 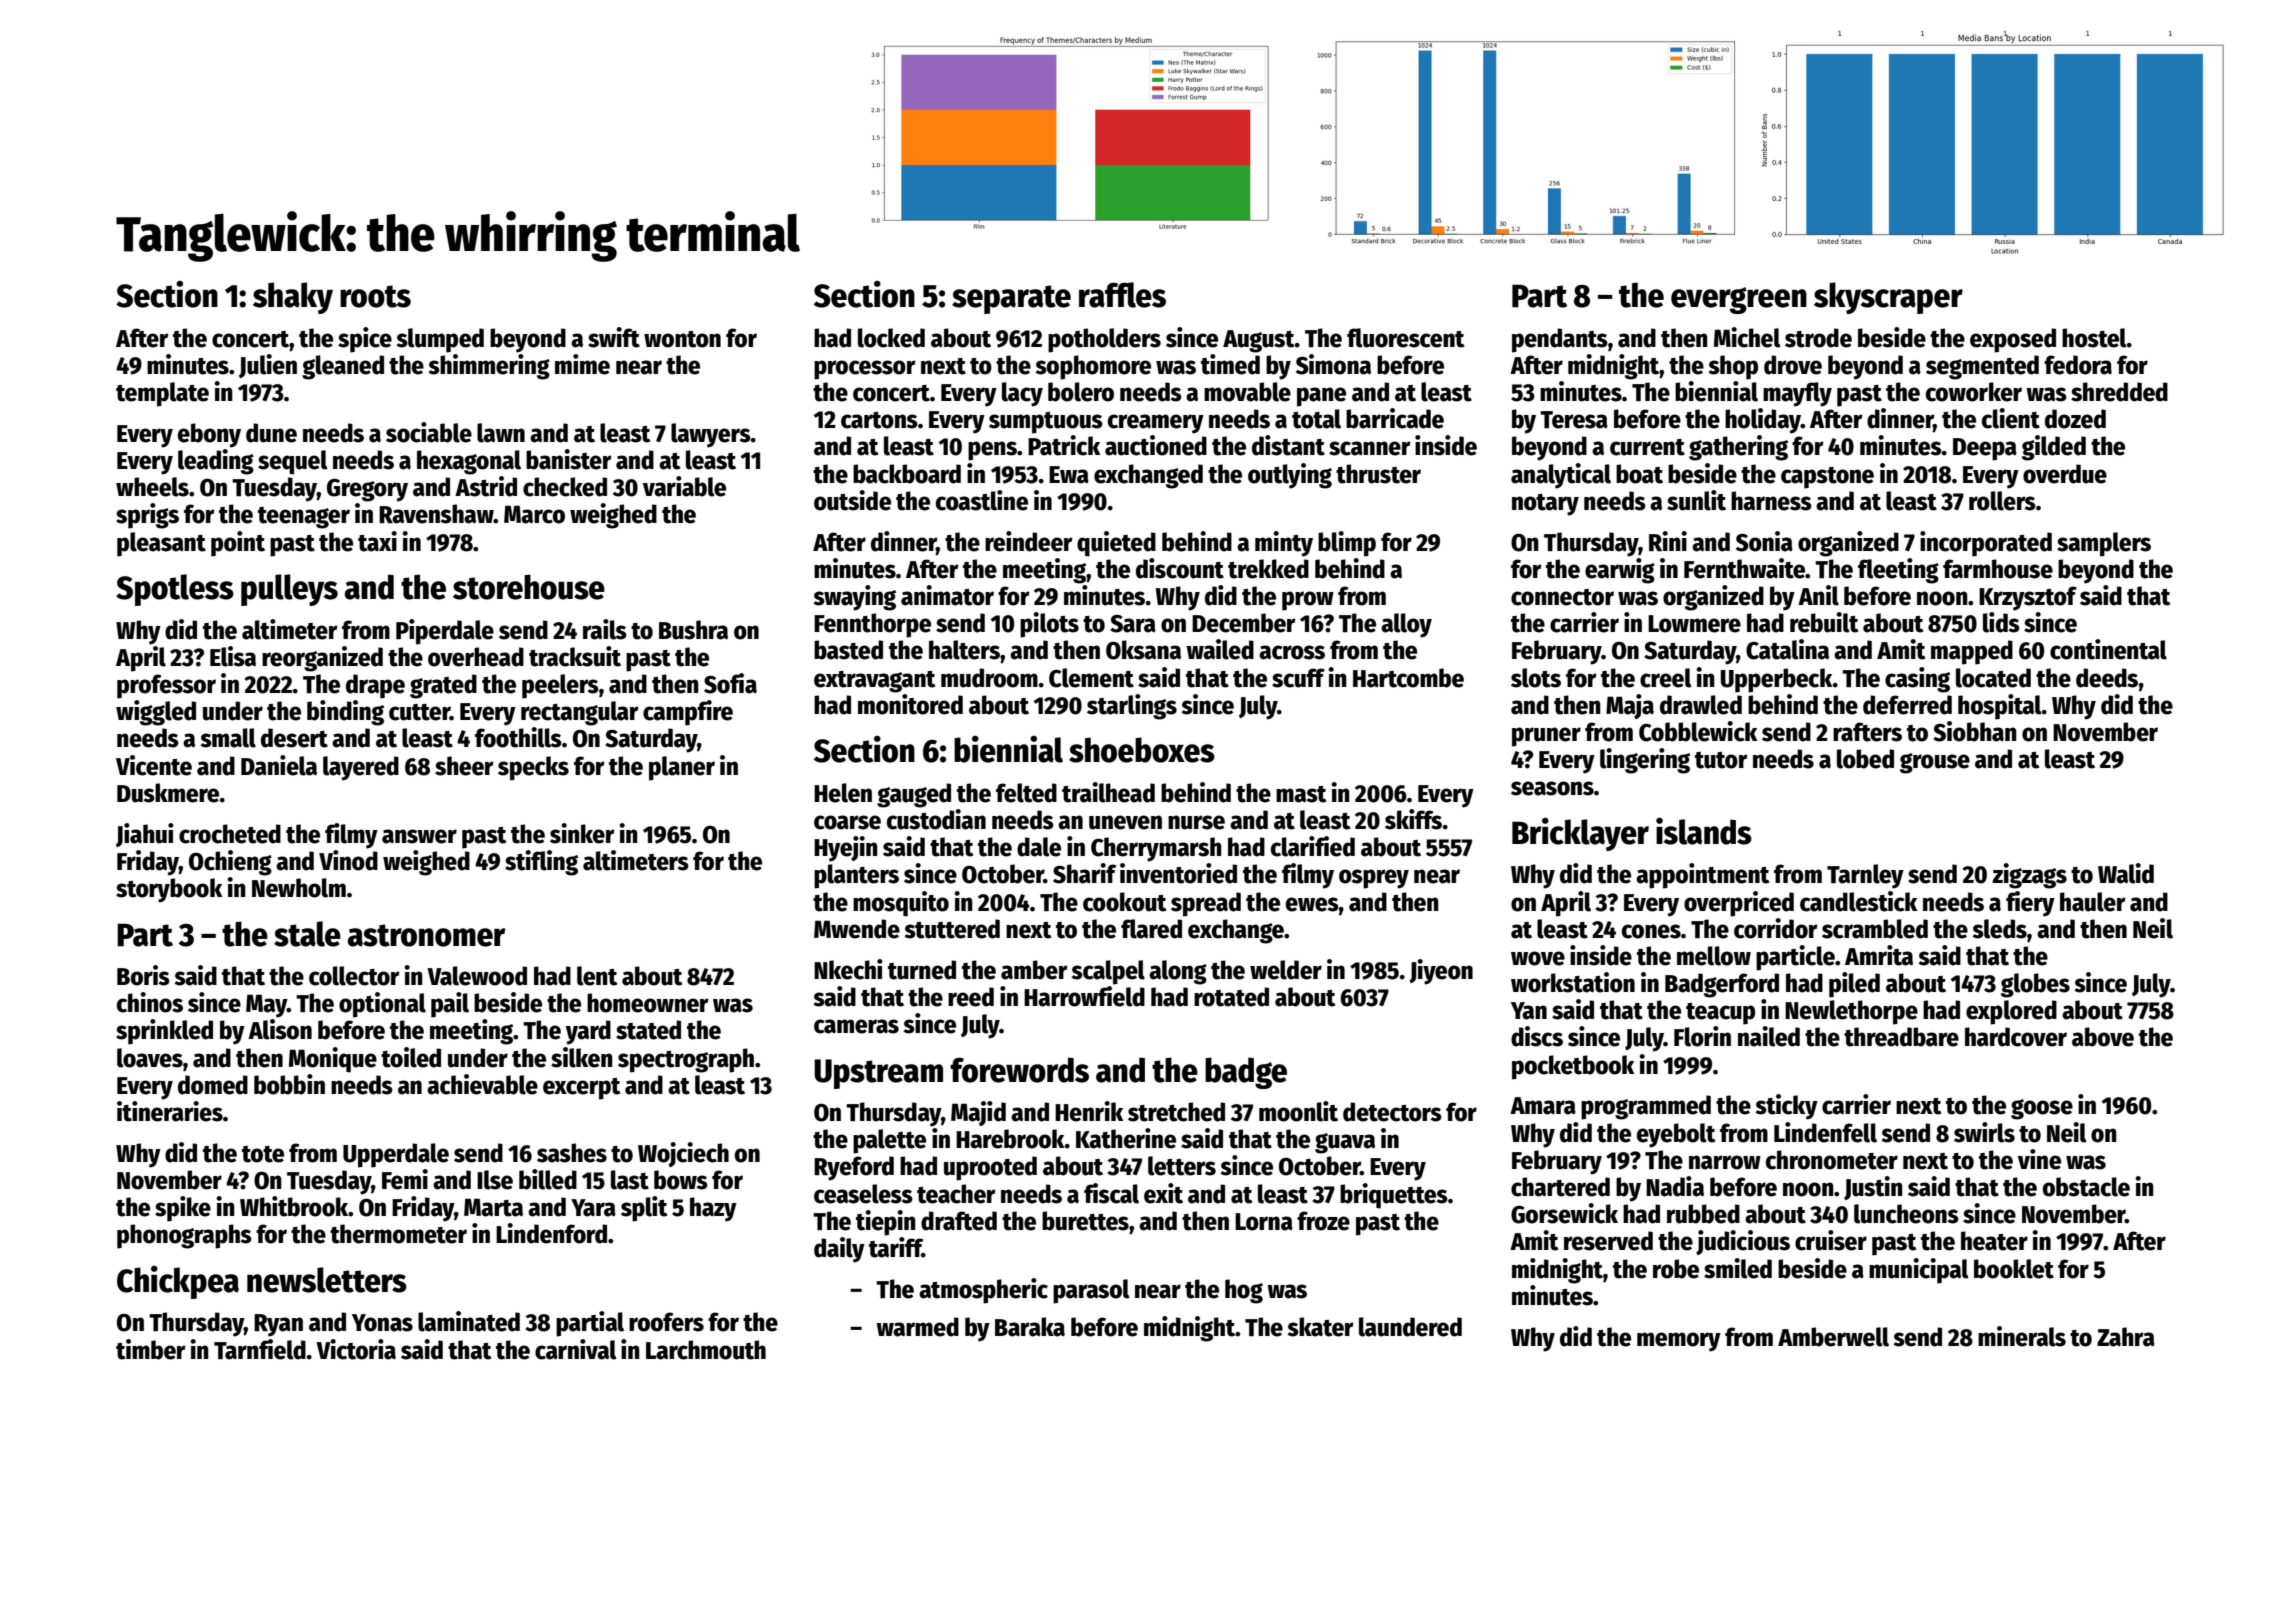 I want to click on Baraka, so click(x=1030, y=1327).
